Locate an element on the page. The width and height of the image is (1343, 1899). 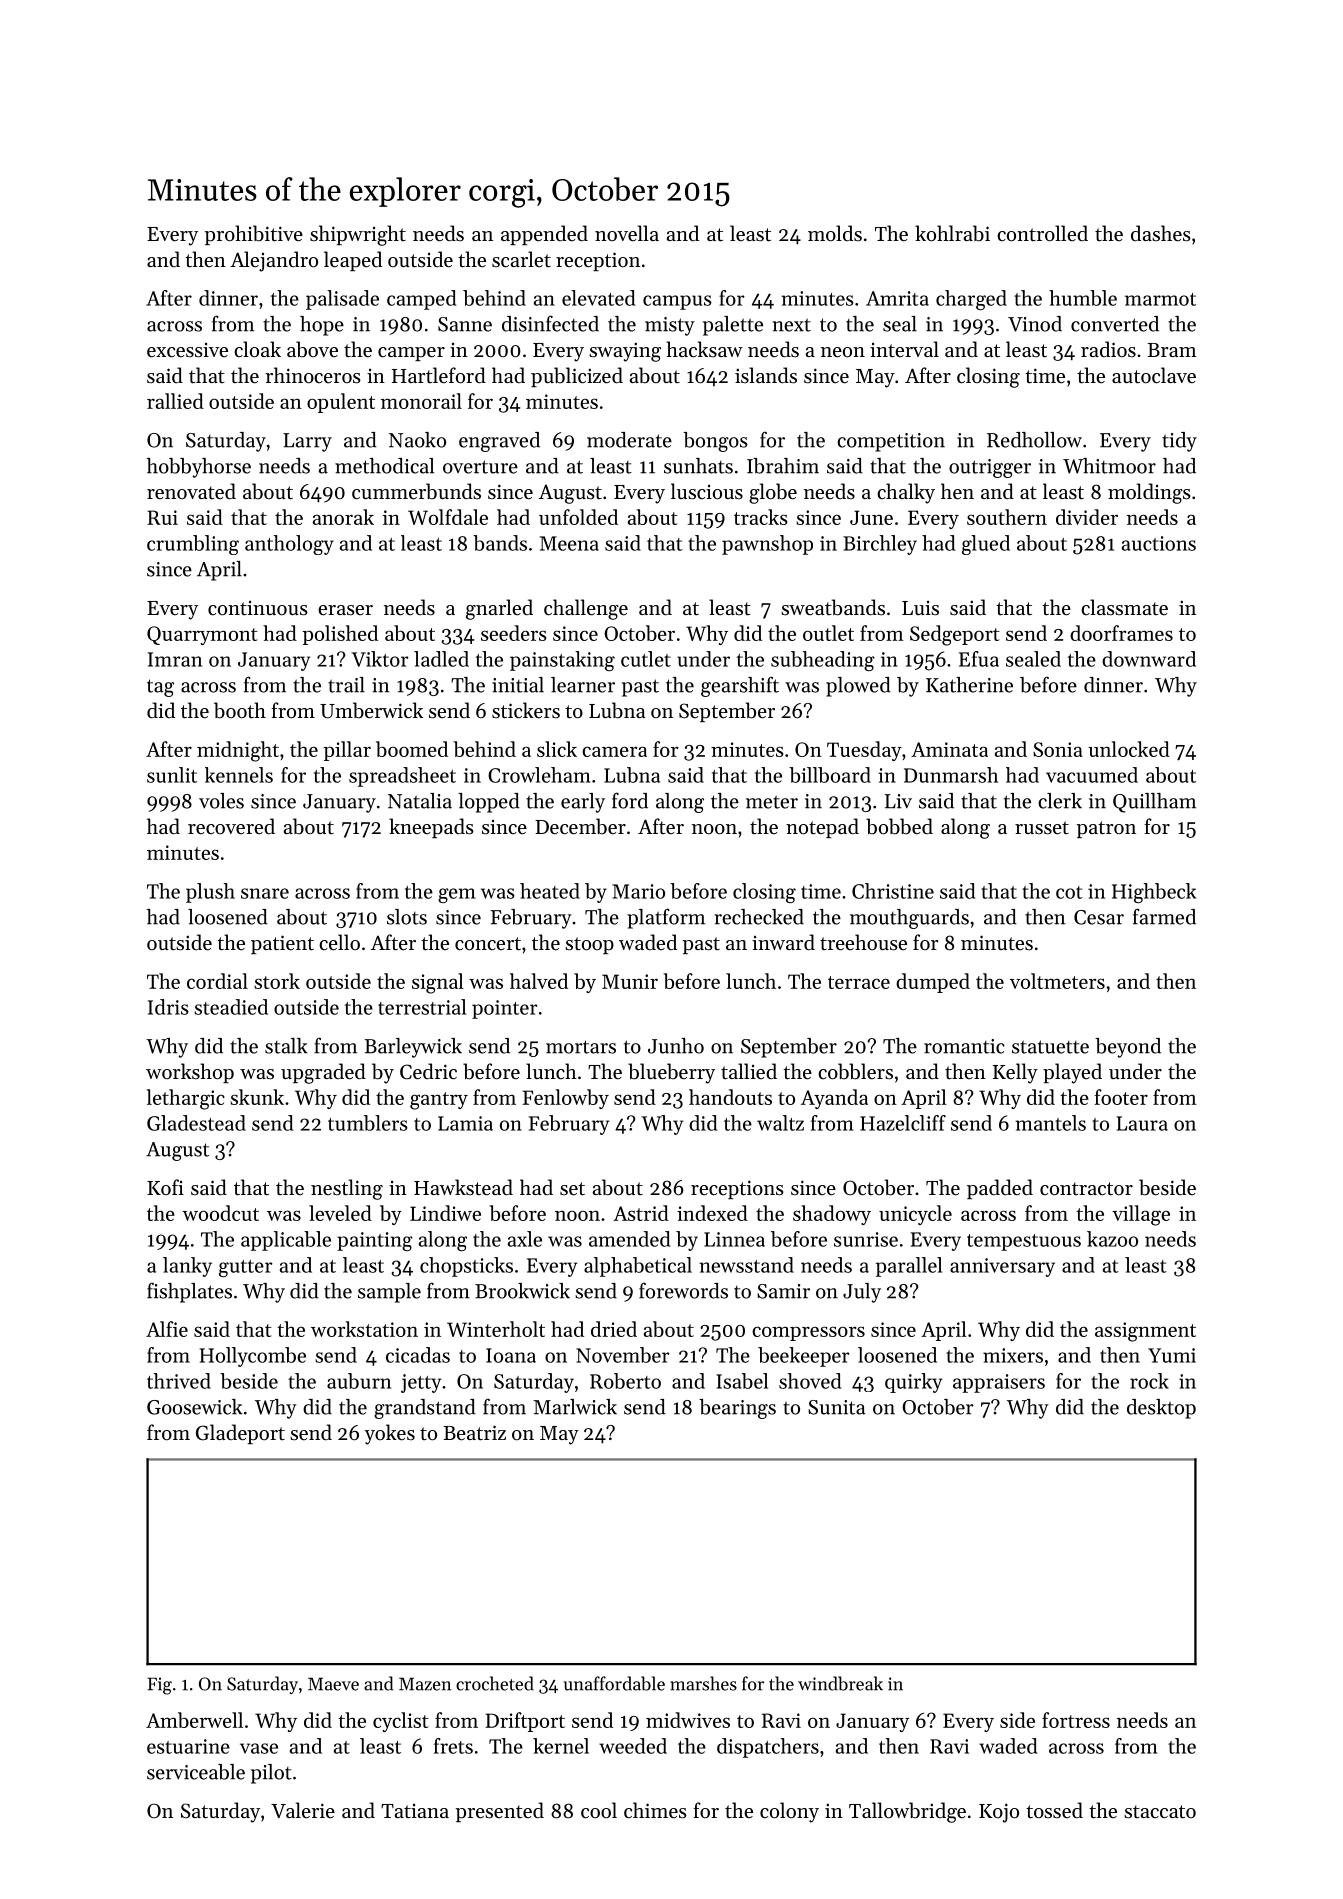
rallied is located at coordinates (175, 401).
